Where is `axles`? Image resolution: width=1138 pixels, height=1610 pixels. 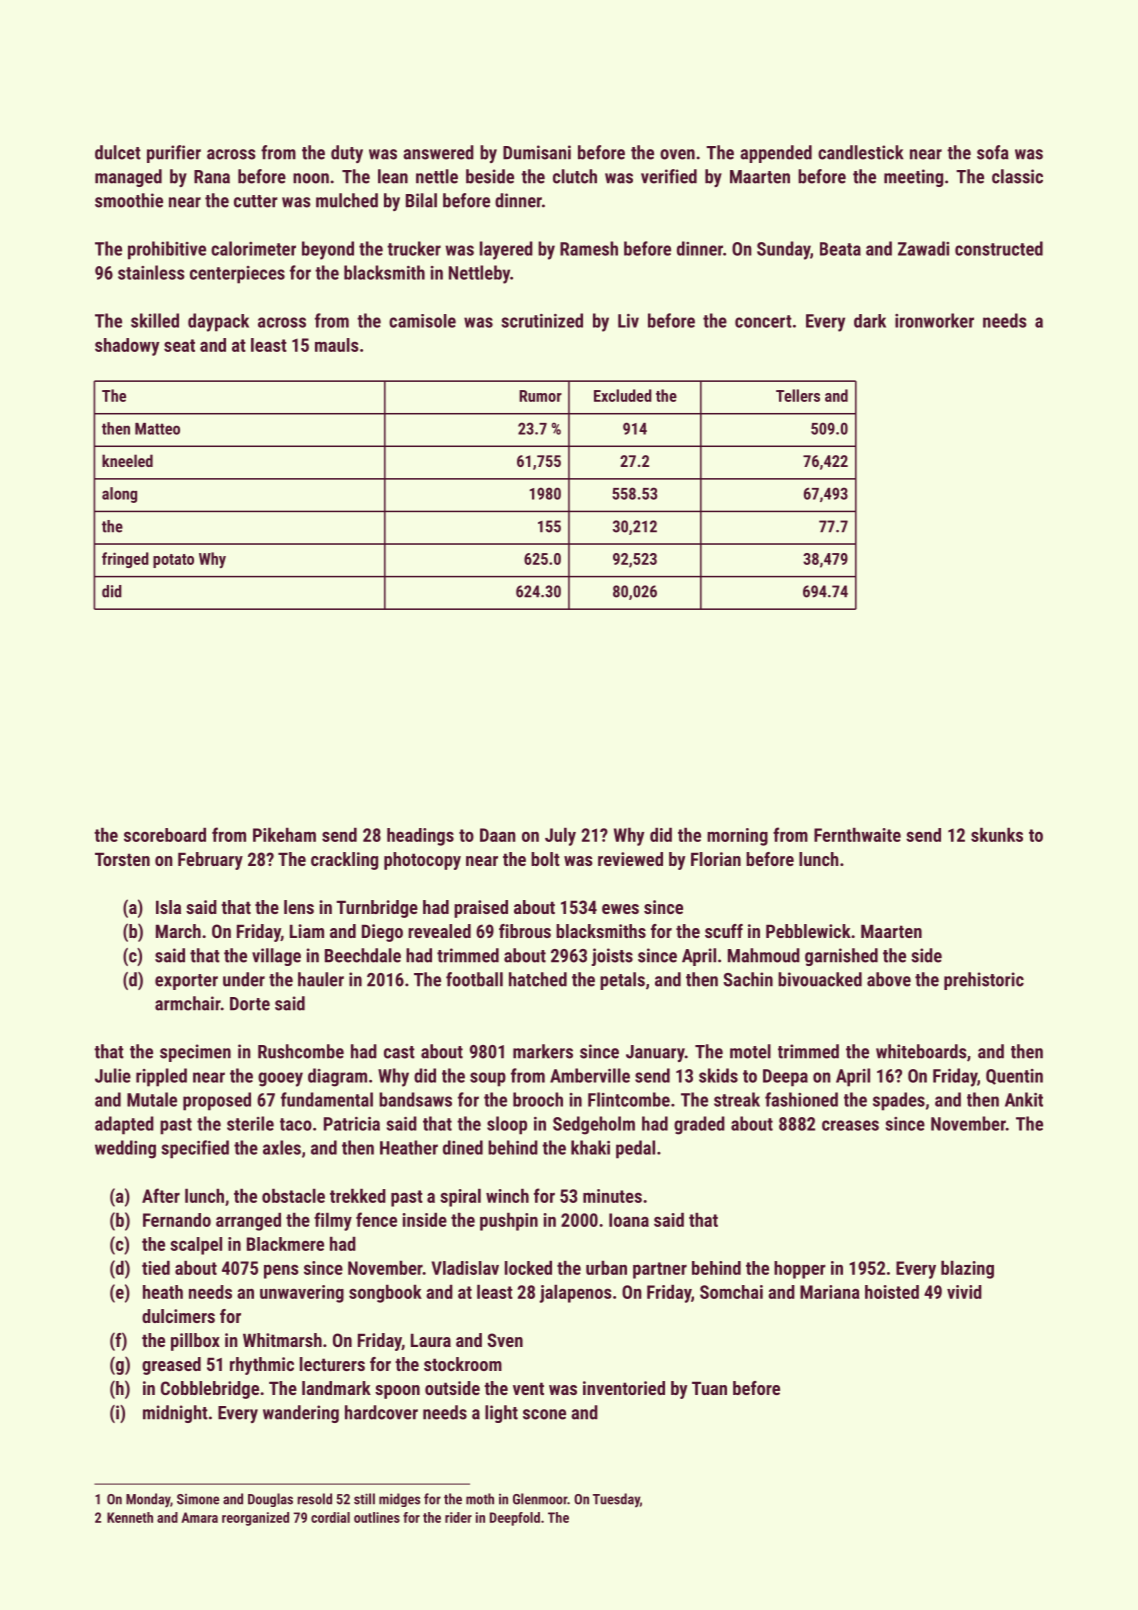 axles is located at coordinates (282, 1147).
